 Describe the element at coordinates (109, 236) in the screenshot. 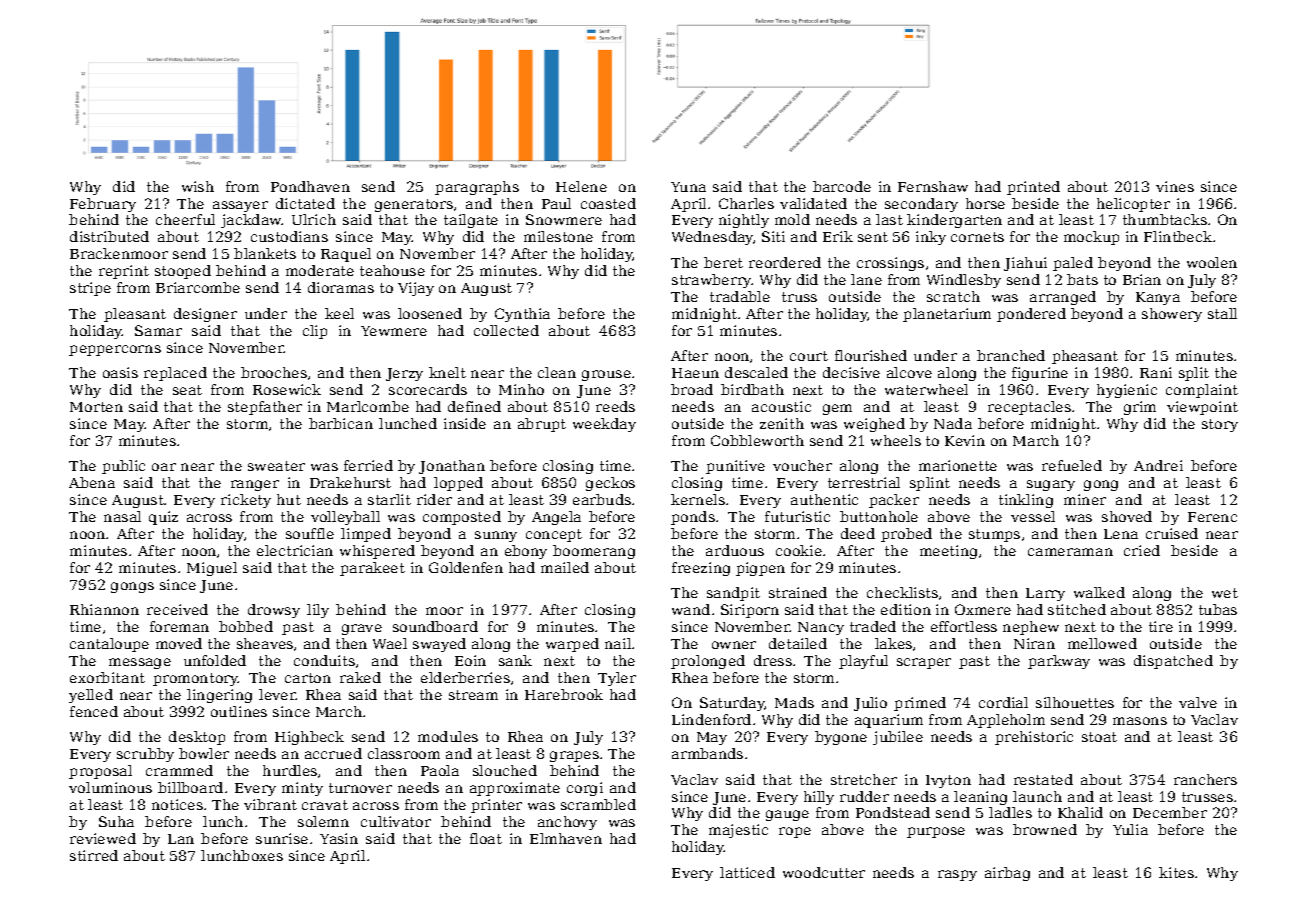

I see `distributed` at that location.
